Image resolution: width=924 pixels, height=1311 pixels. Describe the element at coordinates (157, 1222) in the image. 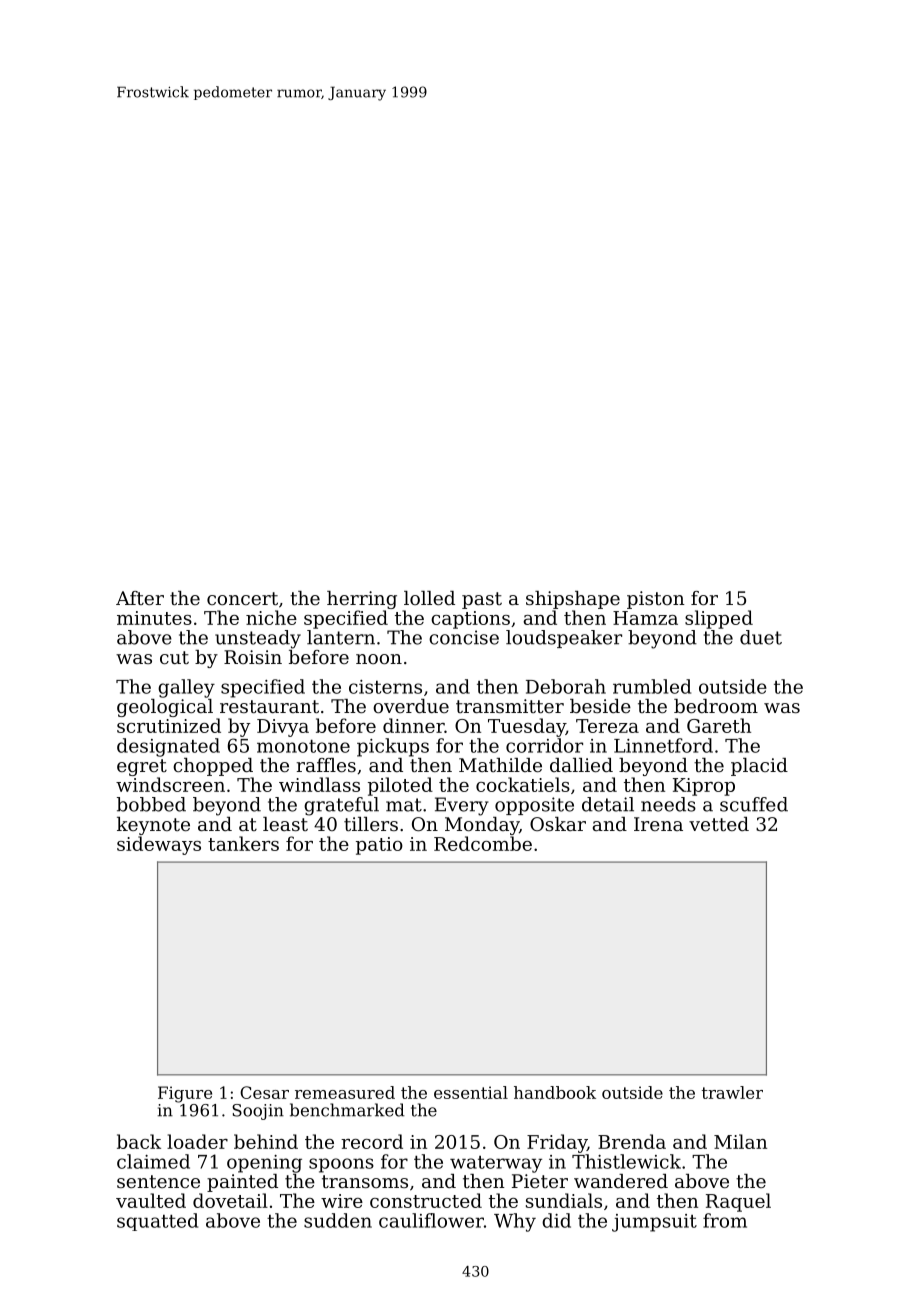

I see `squatted` at that location.
